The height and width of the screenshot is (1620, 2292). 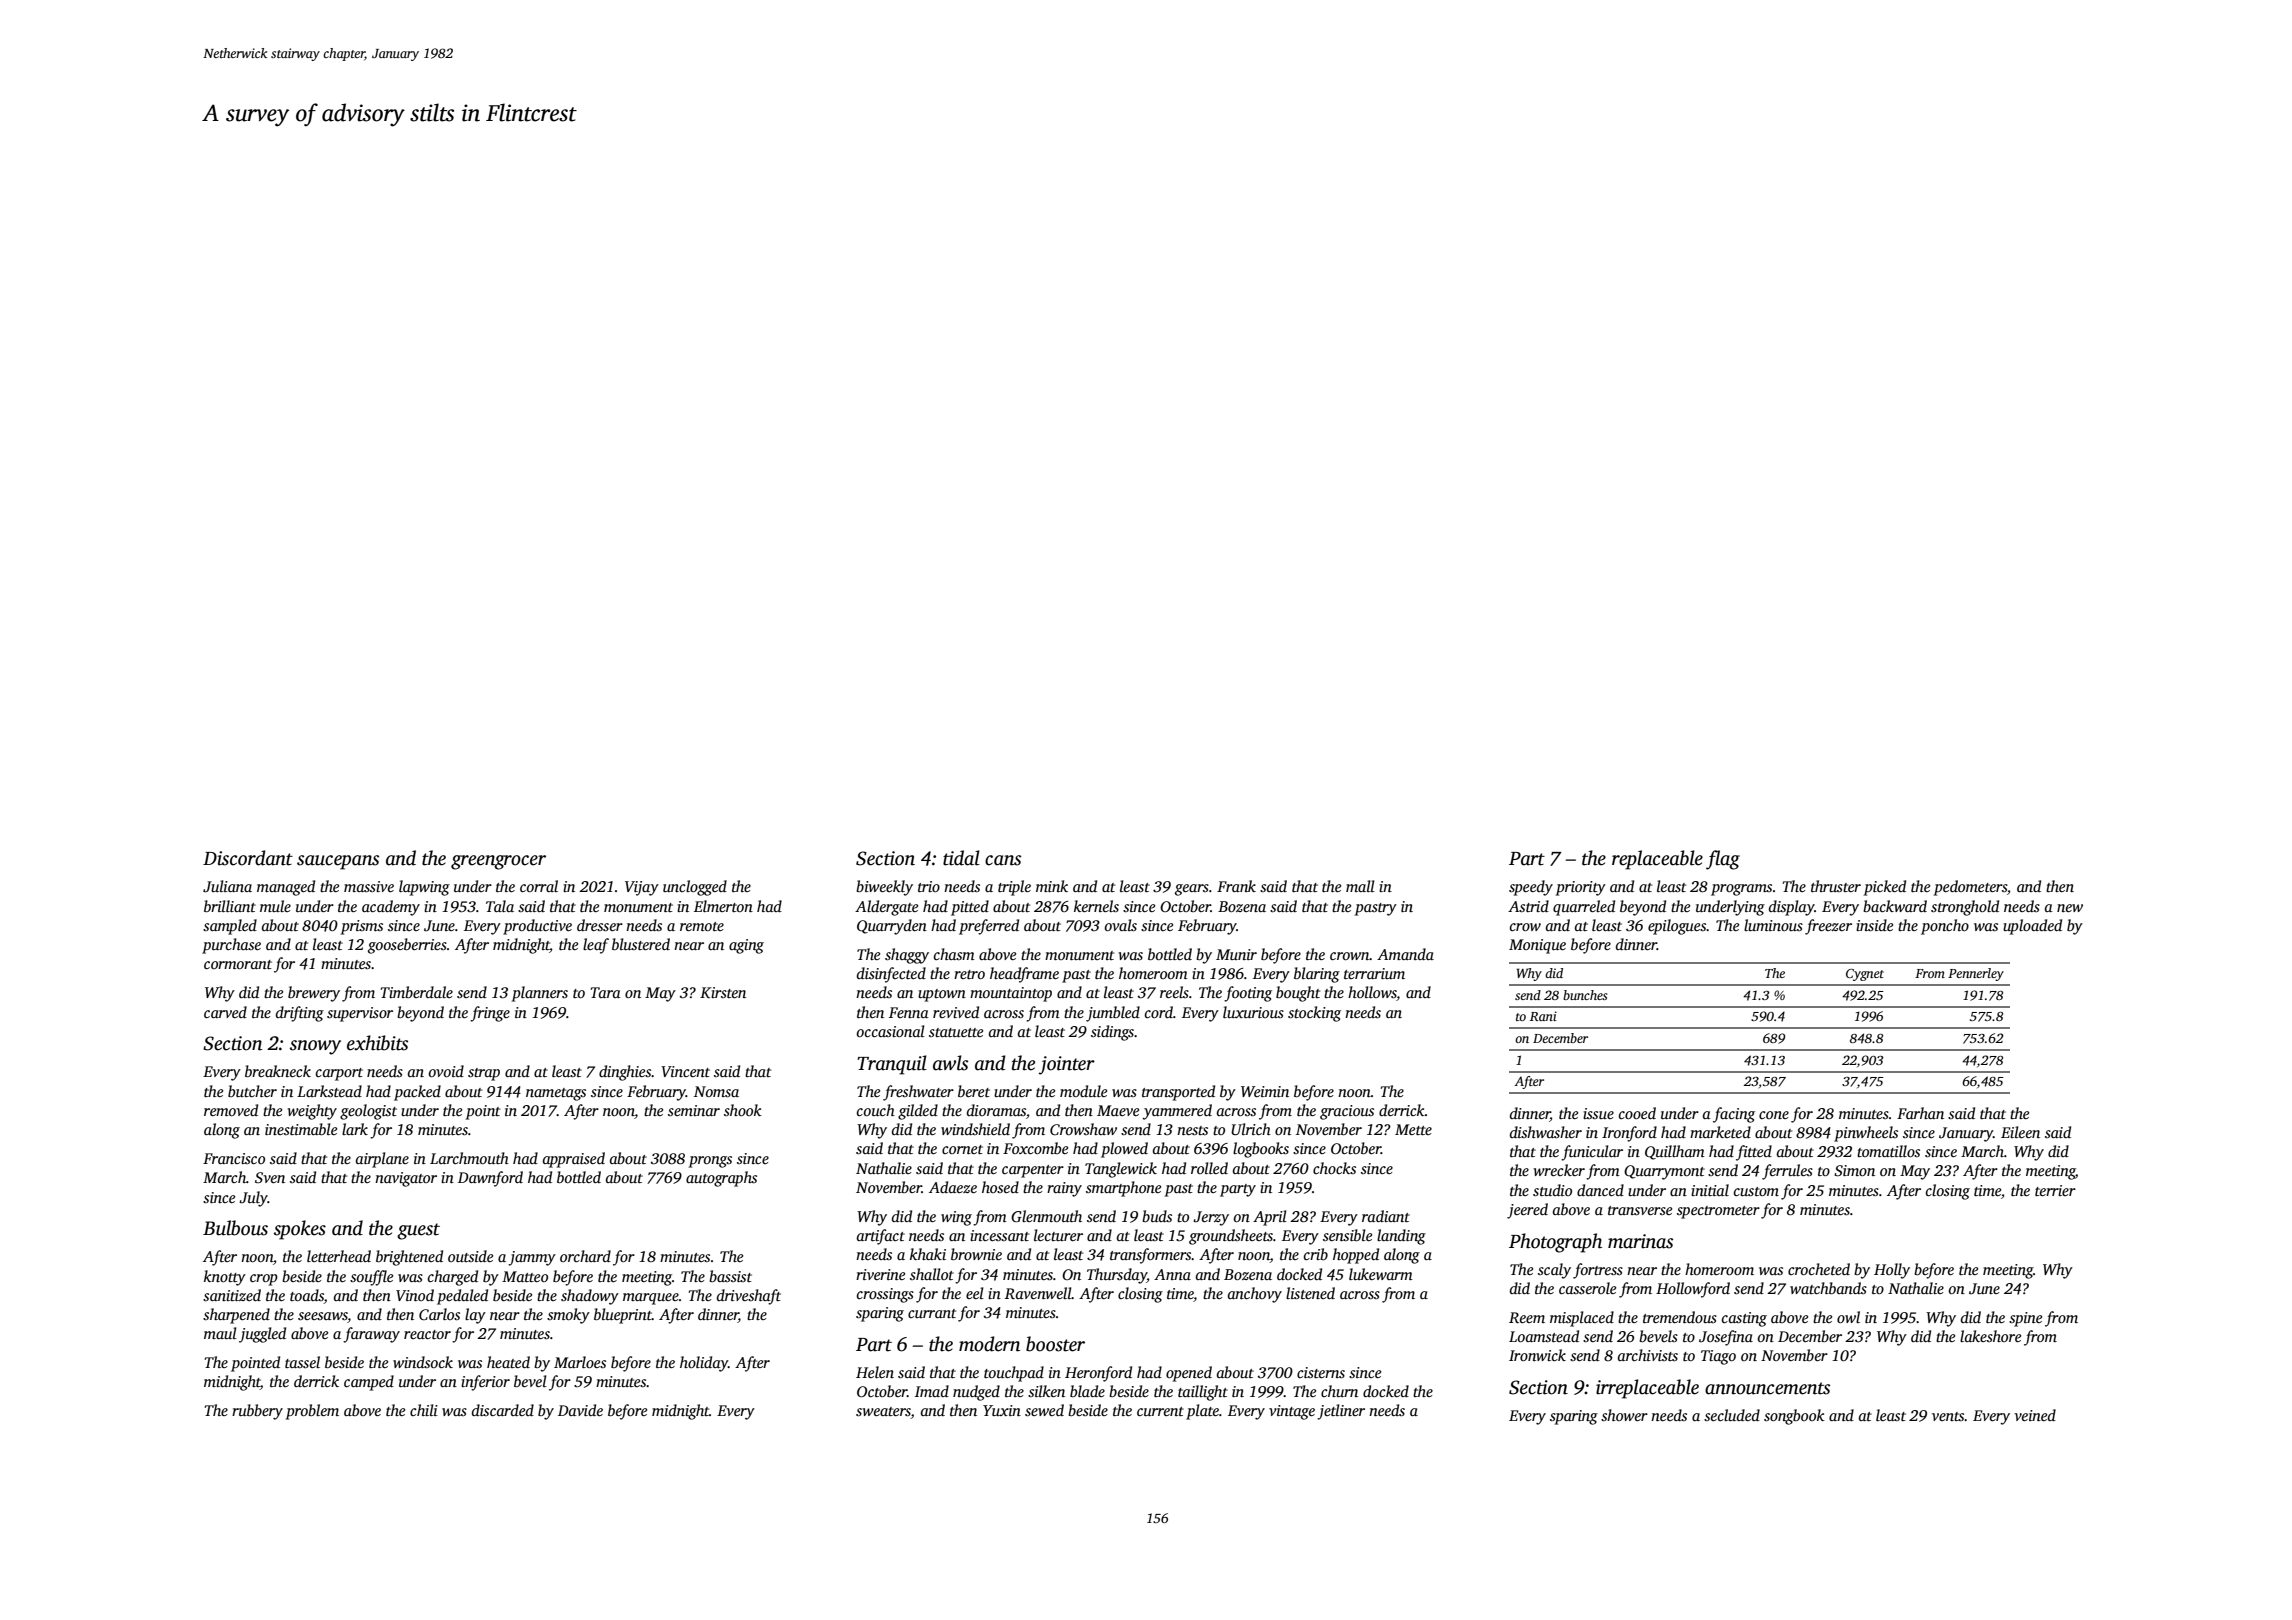 I want to click on Simon, so click(x=1854, y=1171).
